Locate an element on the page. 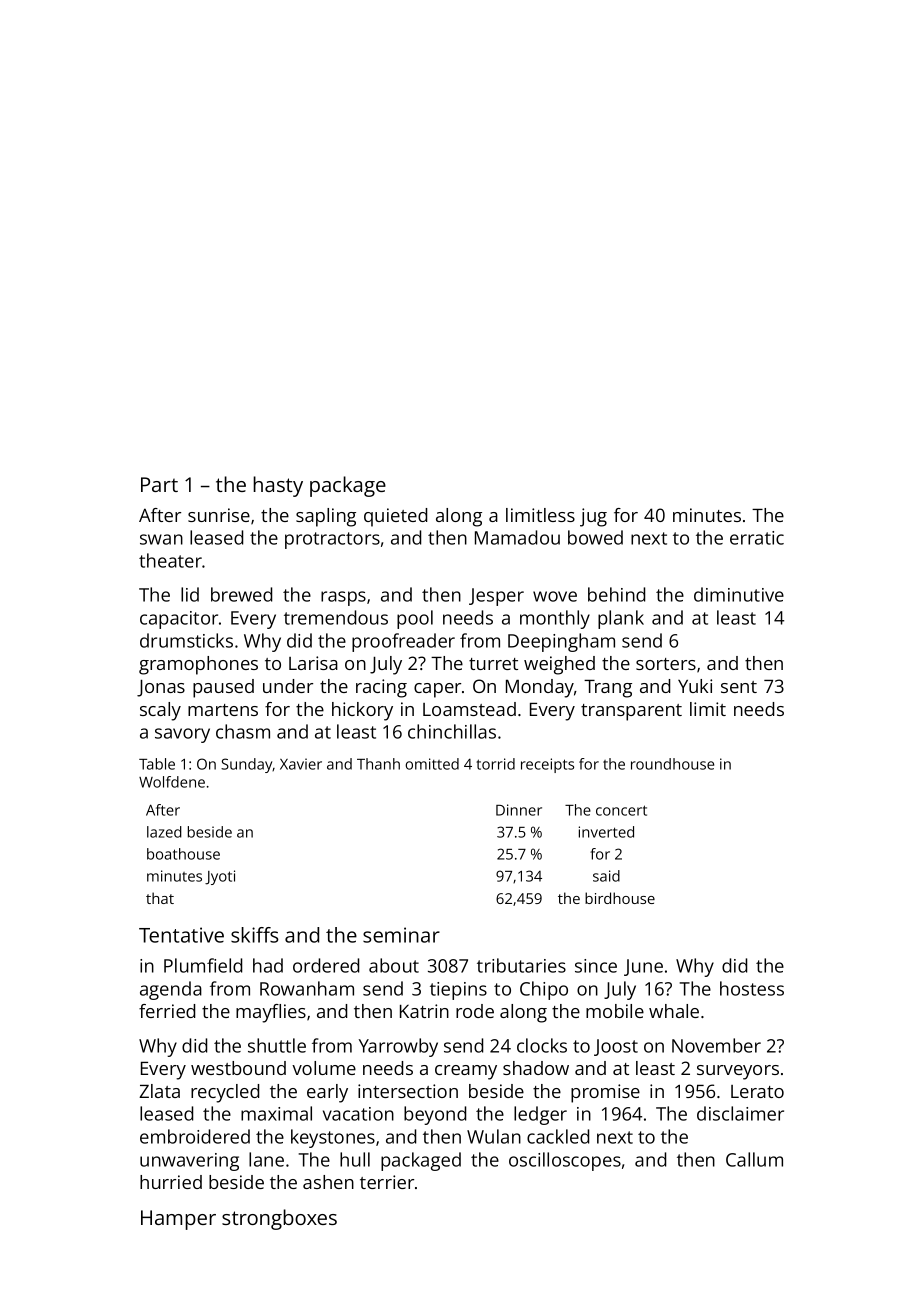 This document has height=1314, width=924. Part is located at coordinates (159, 484).
